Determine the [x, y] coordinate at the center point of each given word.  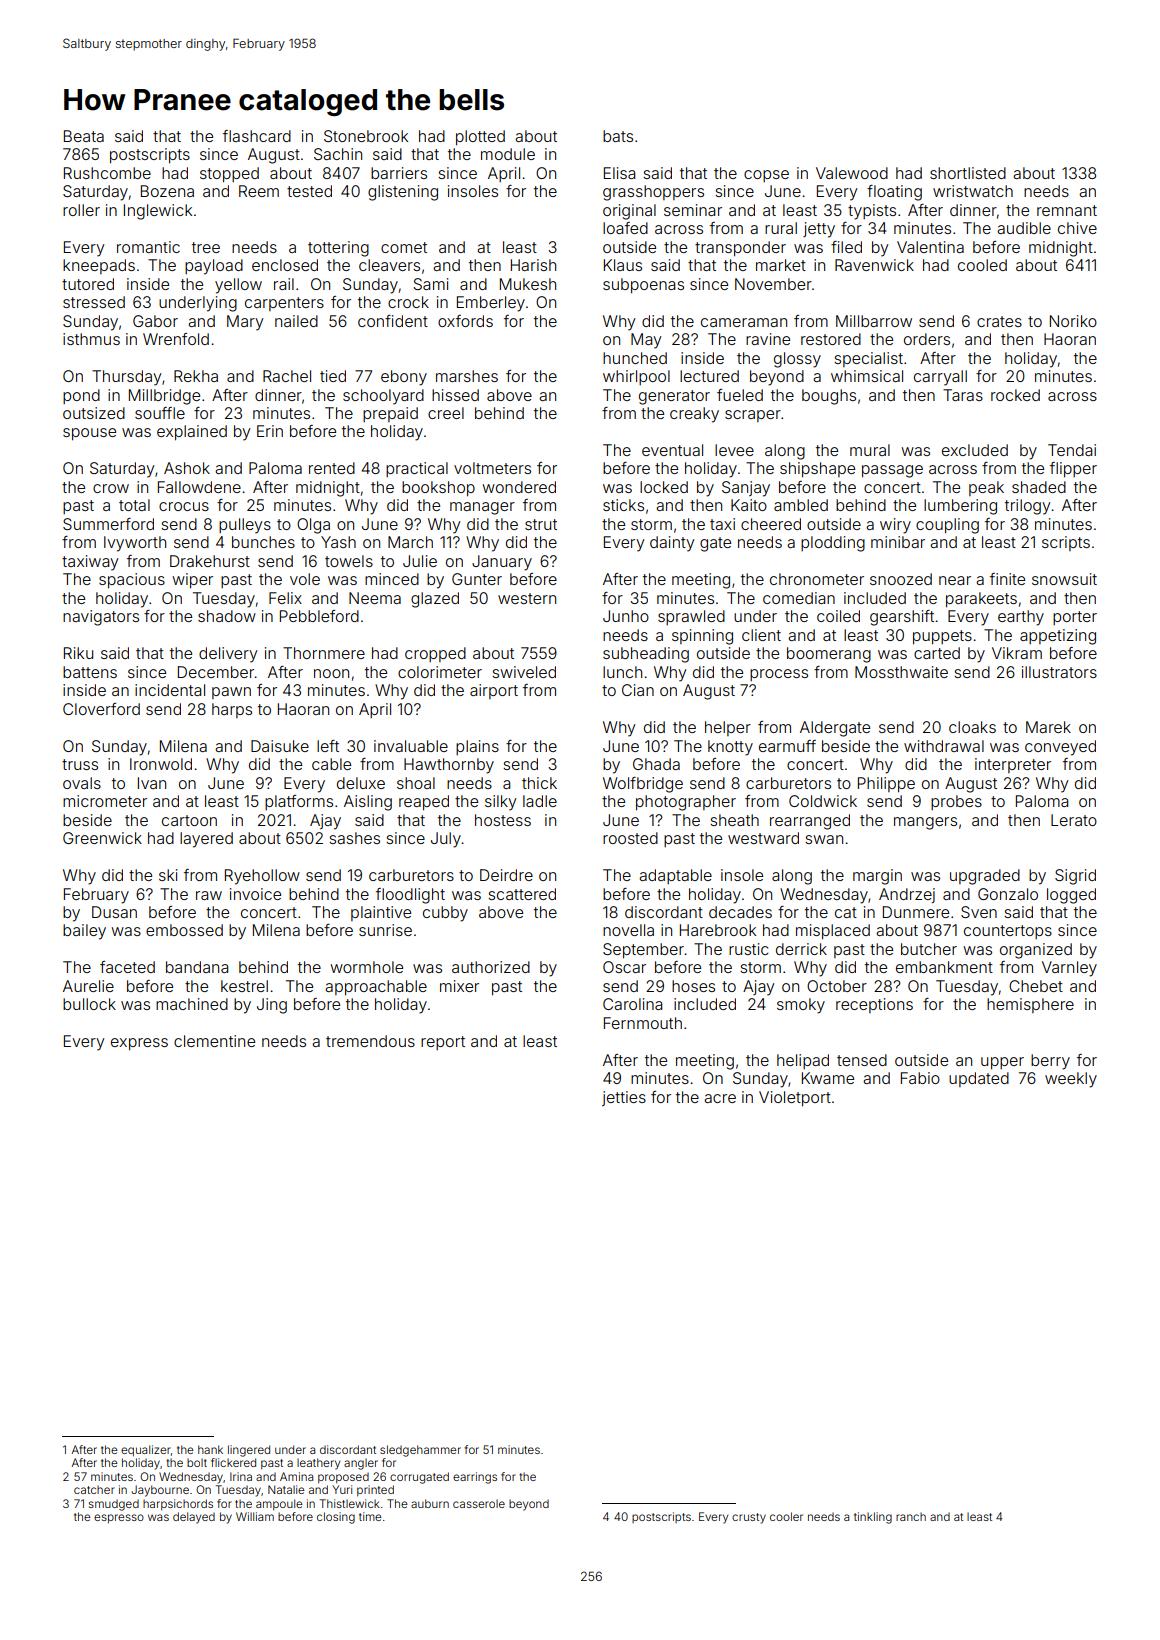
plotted [480, 138]
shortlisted [968, 173]
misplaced [833, 932]
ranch [911, 1516]
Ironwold [161, 764]
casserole [479, 1503]
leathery [318, 1464]
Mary [245, 323]
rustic [749, 949]
